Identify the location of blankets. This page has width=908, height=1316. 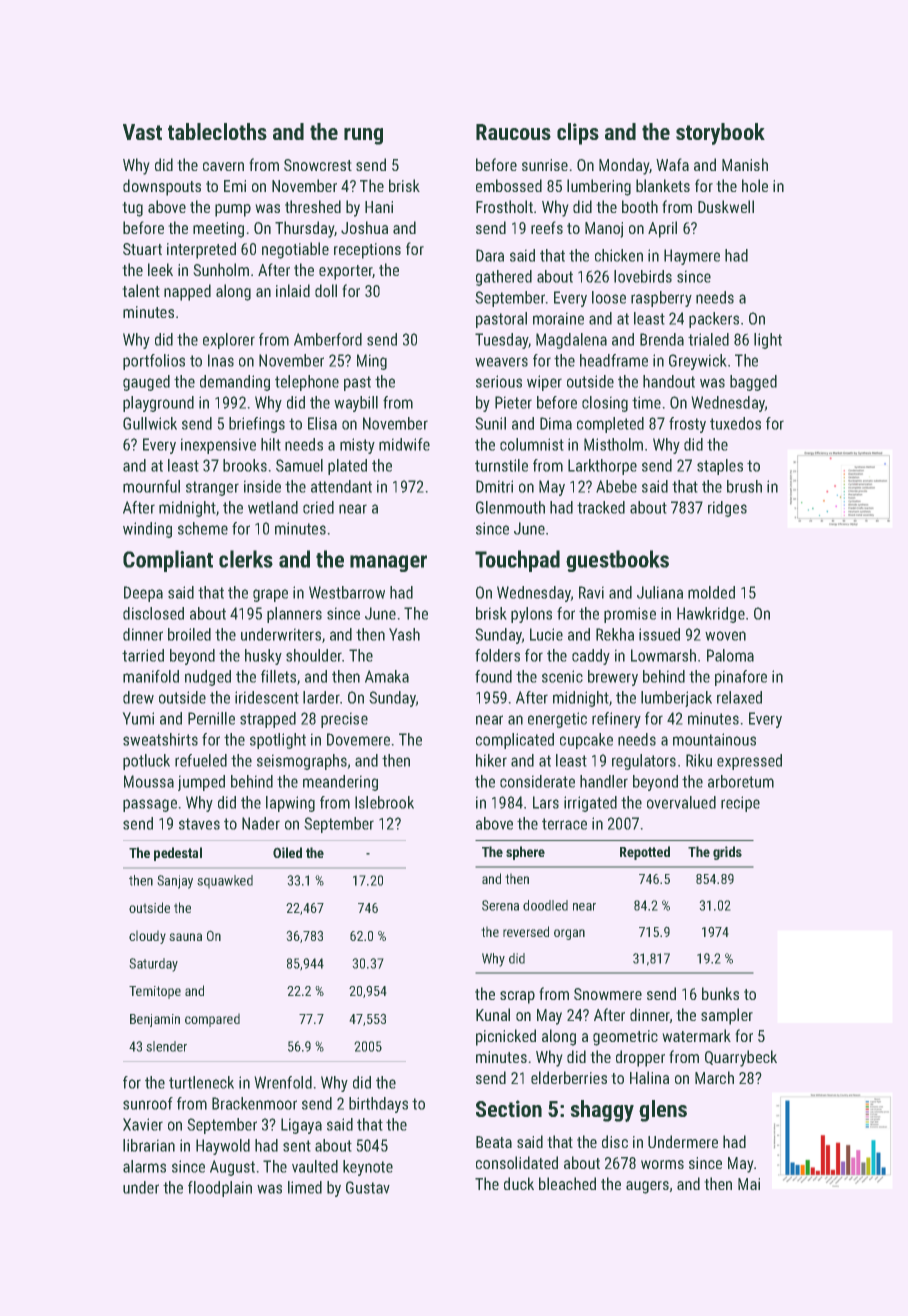
(663, 185).
